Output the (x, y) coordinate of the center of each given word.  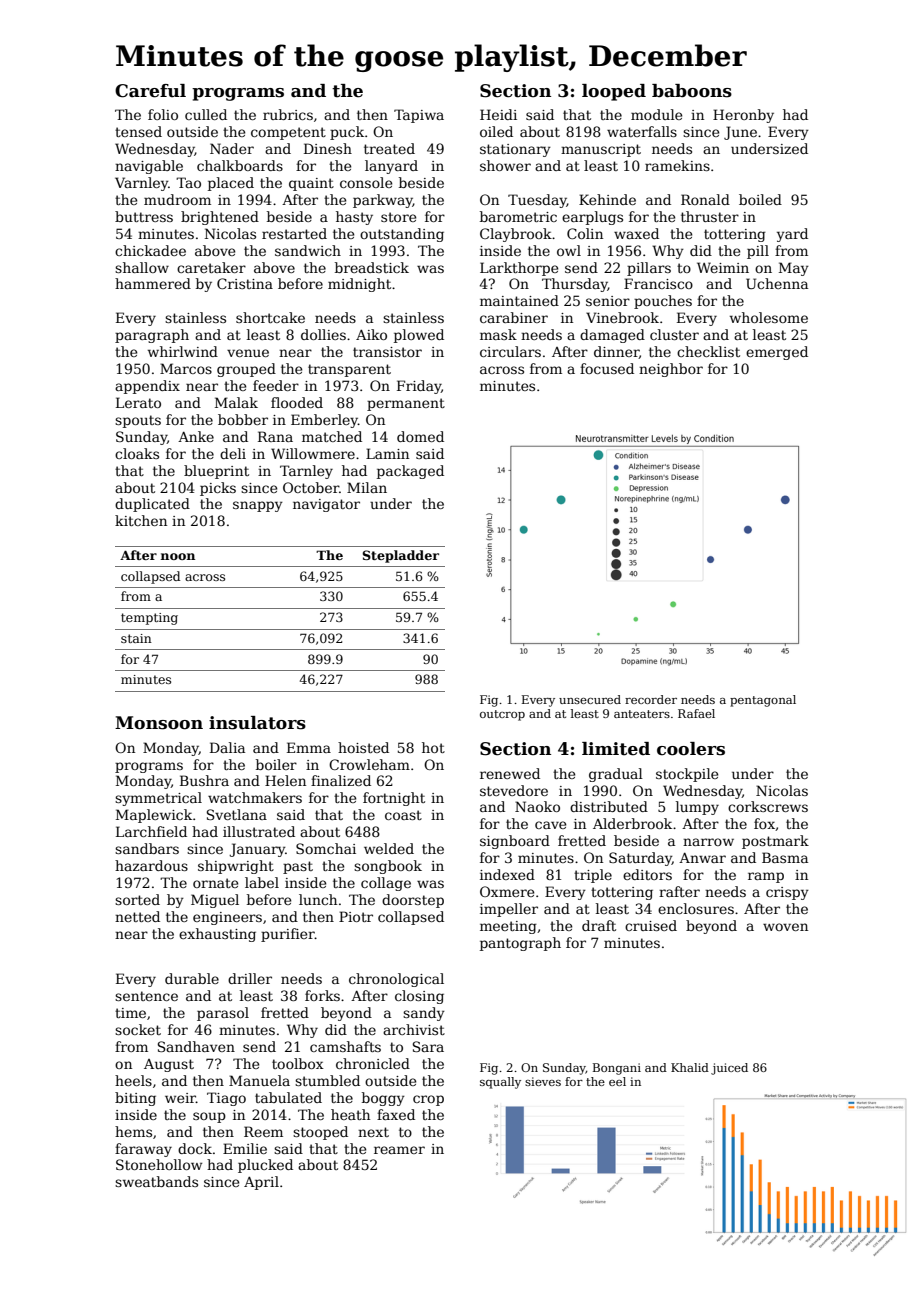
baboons (692, 91)
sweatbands (156, 1181)
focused (607, 368)
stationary (515, 150)
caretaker (211, 267)
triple (593, 876)
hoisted (363, 747)
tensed (138, 131)
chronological (396, 980)
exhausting (217, 935)
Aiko (371, 334)
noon (178, 556)
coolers (691, 749)
